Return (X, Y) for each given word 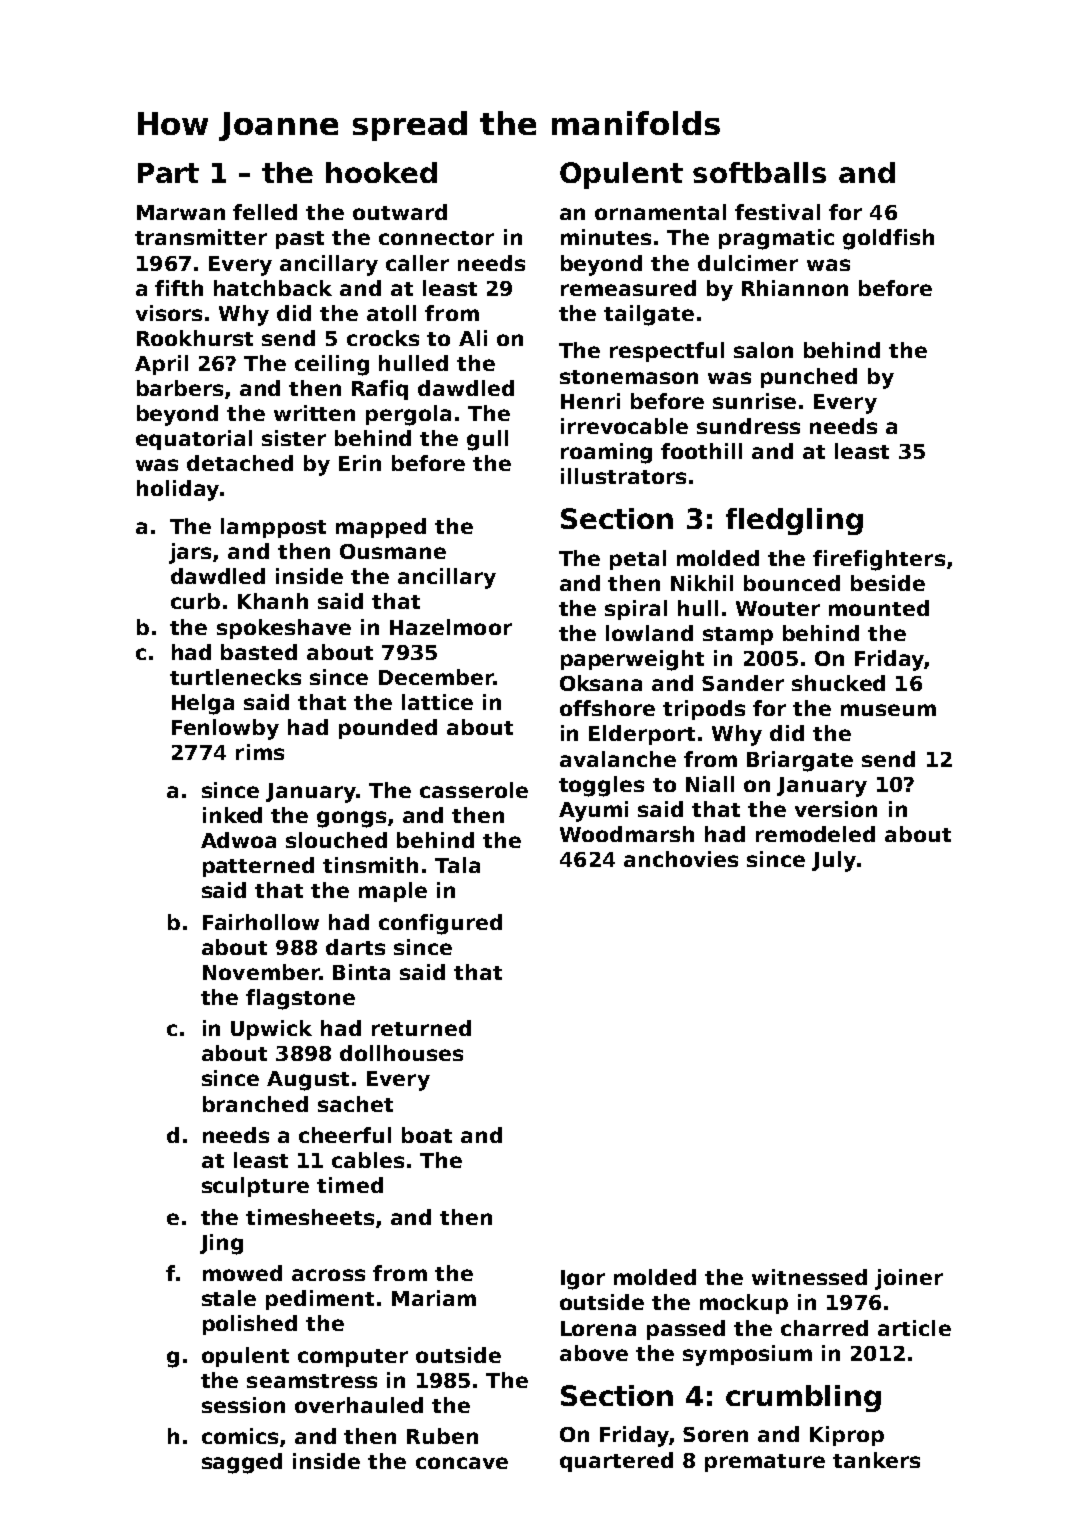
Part (168, 173)
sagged (242, 1463)
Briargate (800, 761)
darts (355, 947)
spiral (636, 610)
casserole (474, 790)
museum (888, 710)
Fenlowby (225, 729)
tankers (876, 1460)
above (594, 1353)
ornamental (660, 212)
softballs (759, 172)
